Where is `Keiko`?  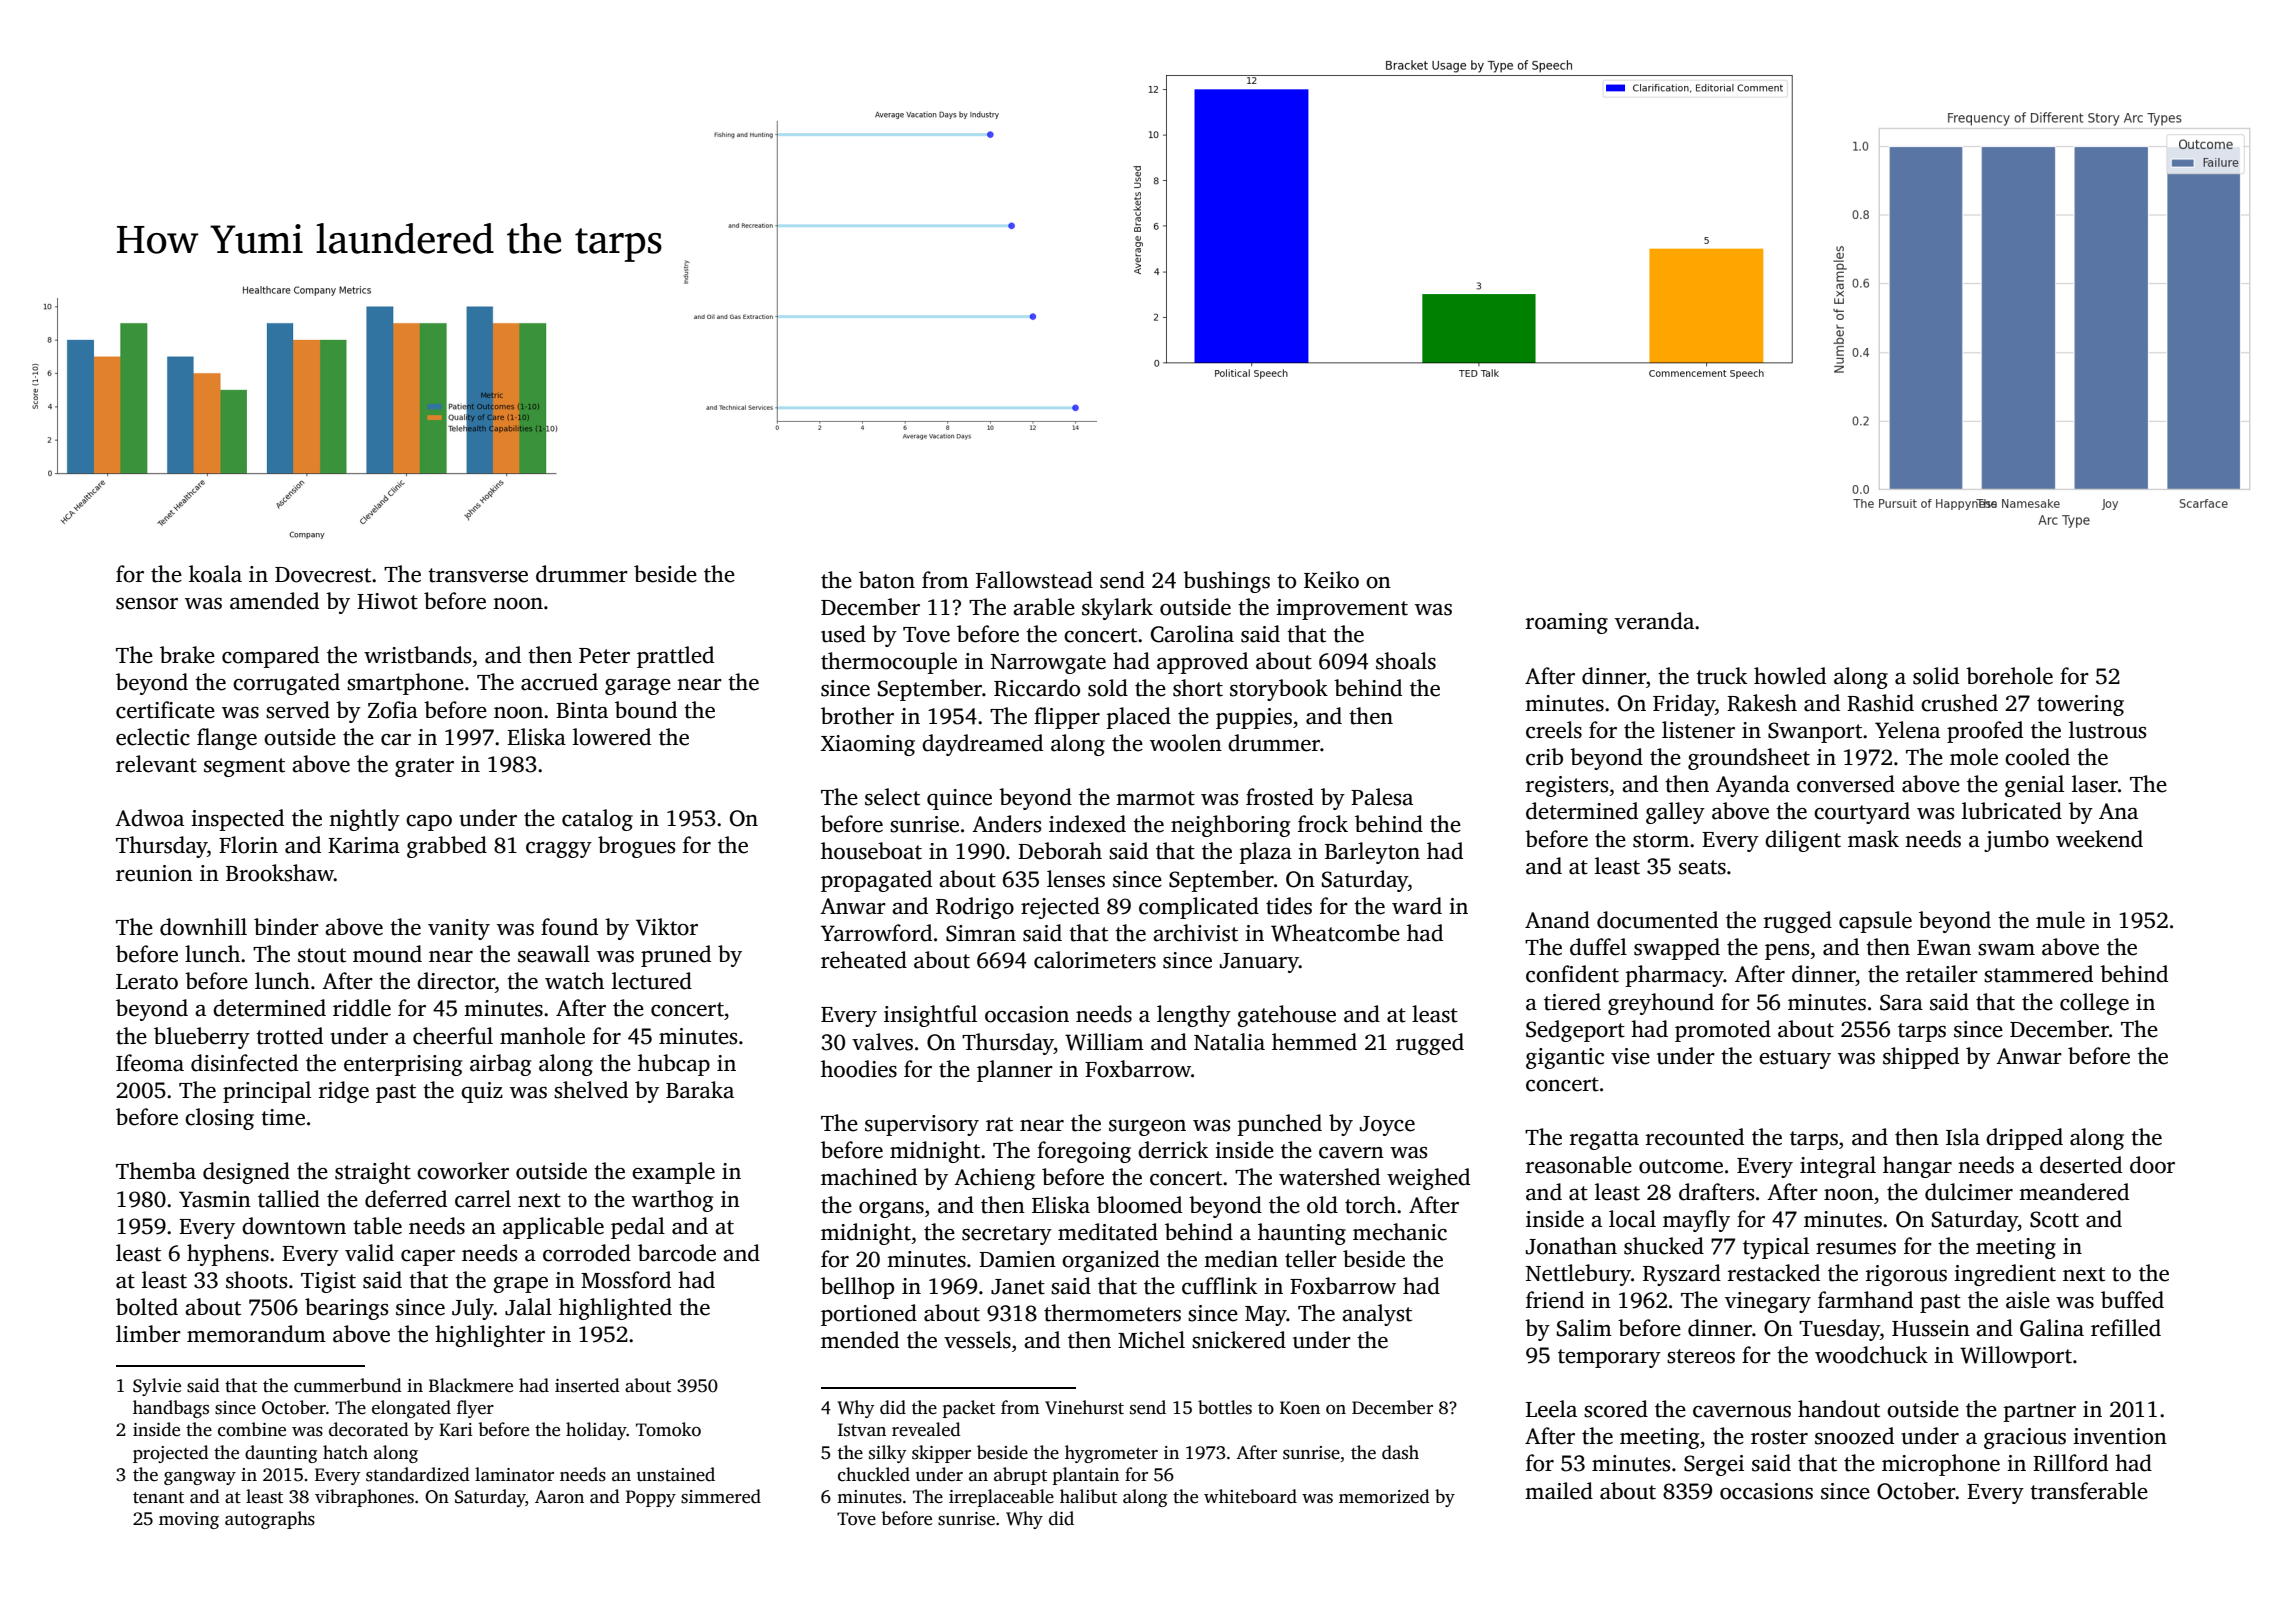
Keiko is located at coordinates (1331, 580).
